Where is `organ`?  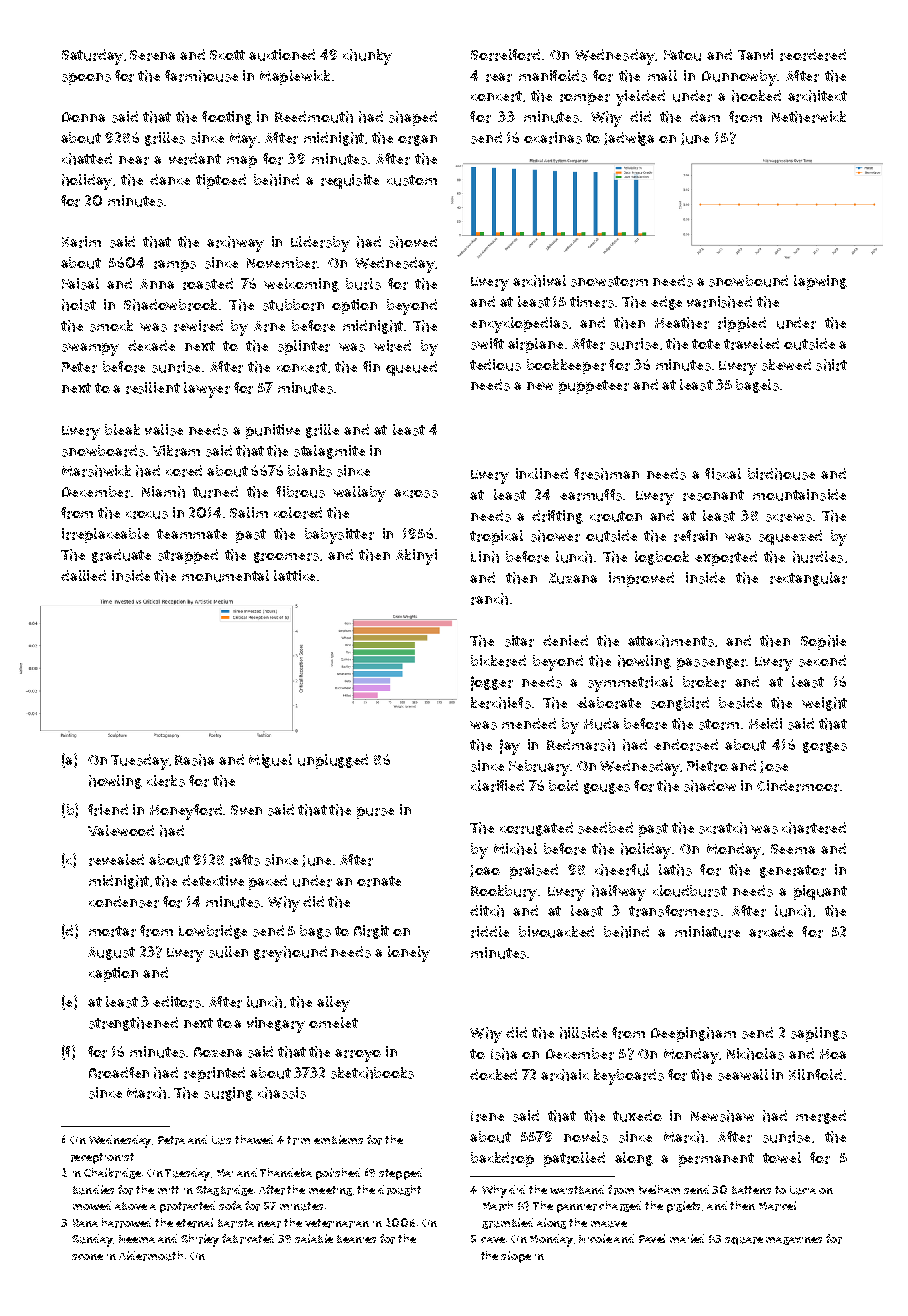 organ is located at coordinates (417, 140).
